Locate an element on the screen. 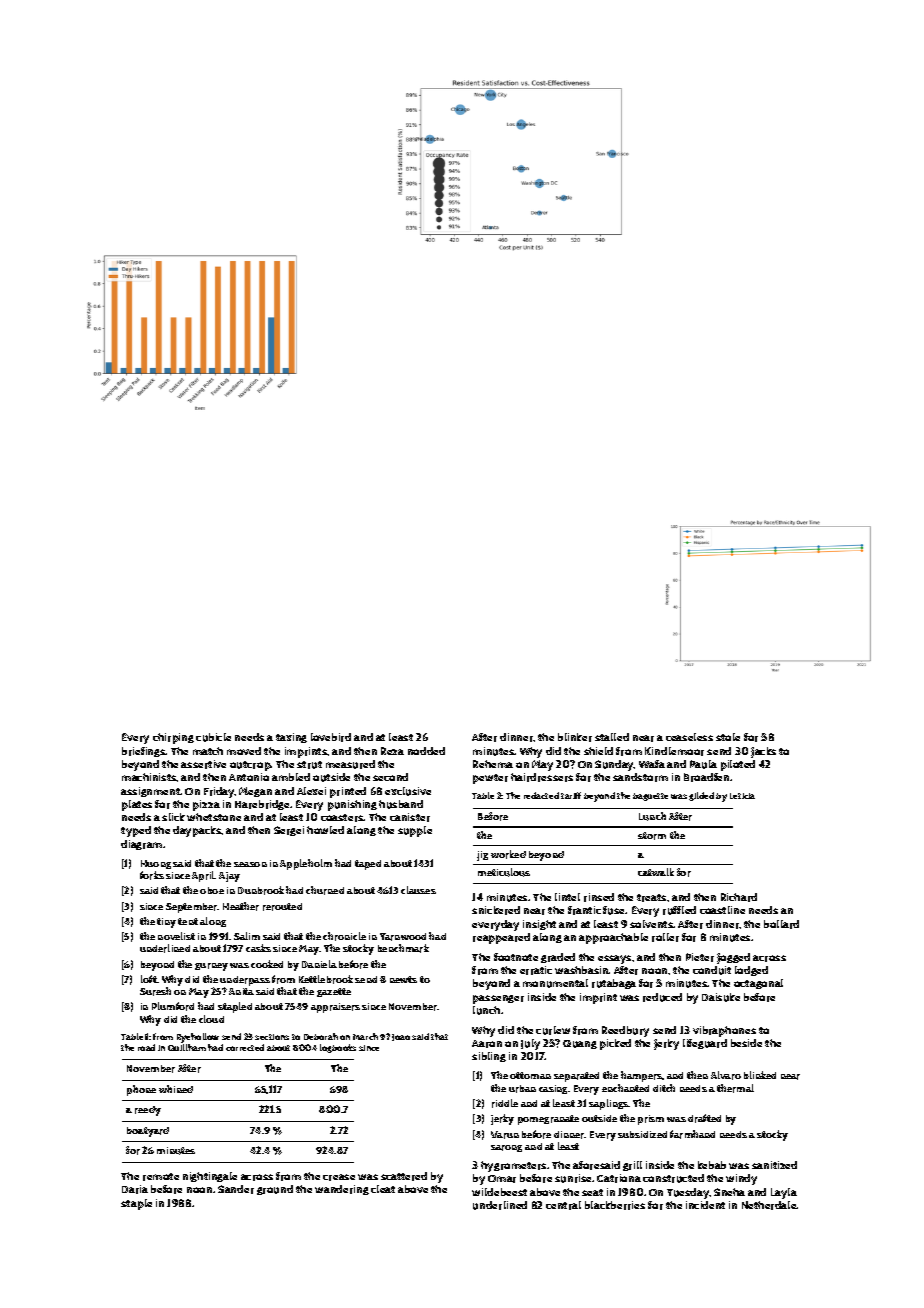 This screenshot has height=1308, width=924. gurney is located at coordinates (211, 967).
